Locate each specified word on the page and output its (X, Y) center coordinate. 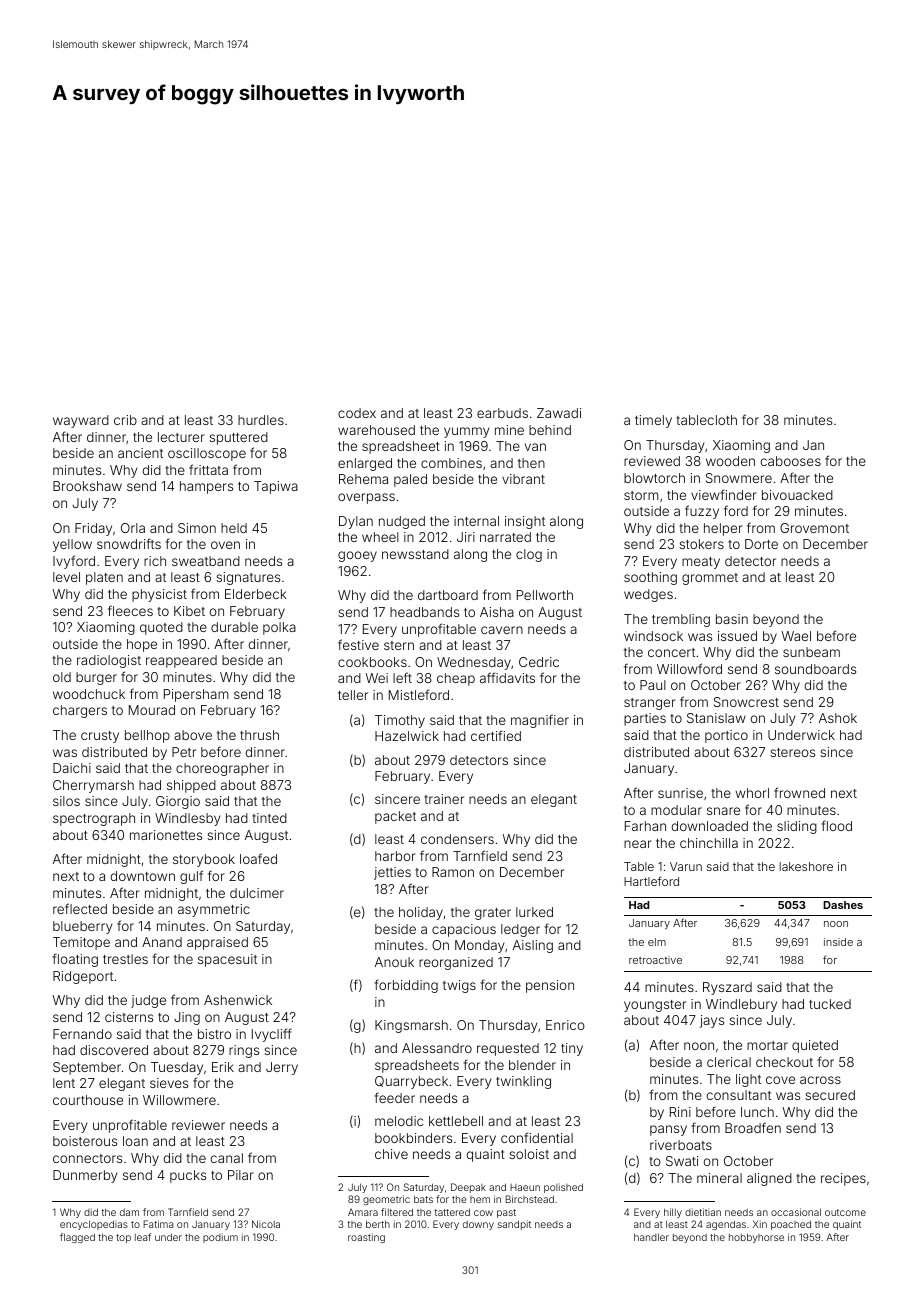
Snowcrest (746, 702)
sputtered (238, 438)
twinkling (523, 1082)
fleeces (130, 610)
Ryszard (727, 988)
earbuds (502, 413)
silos (66, 801)
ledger (520, 930)
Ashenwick (238, 1000)
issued (737, 636)
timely (653, 421)
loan (135, 1141)
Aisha (497, 612)
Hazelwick (407, 736)
